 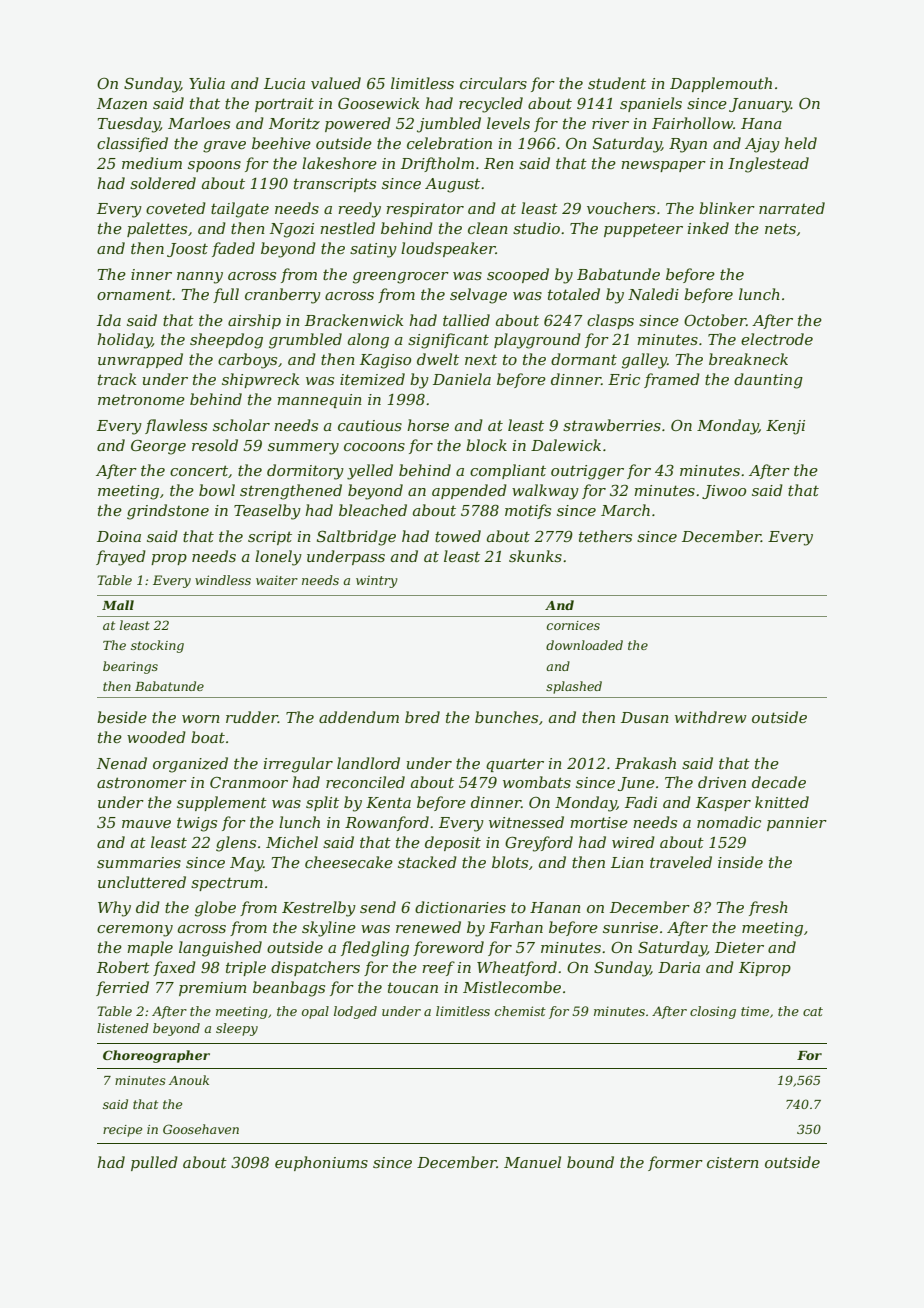 I want to click on triple, so click(x=246, y=968).
